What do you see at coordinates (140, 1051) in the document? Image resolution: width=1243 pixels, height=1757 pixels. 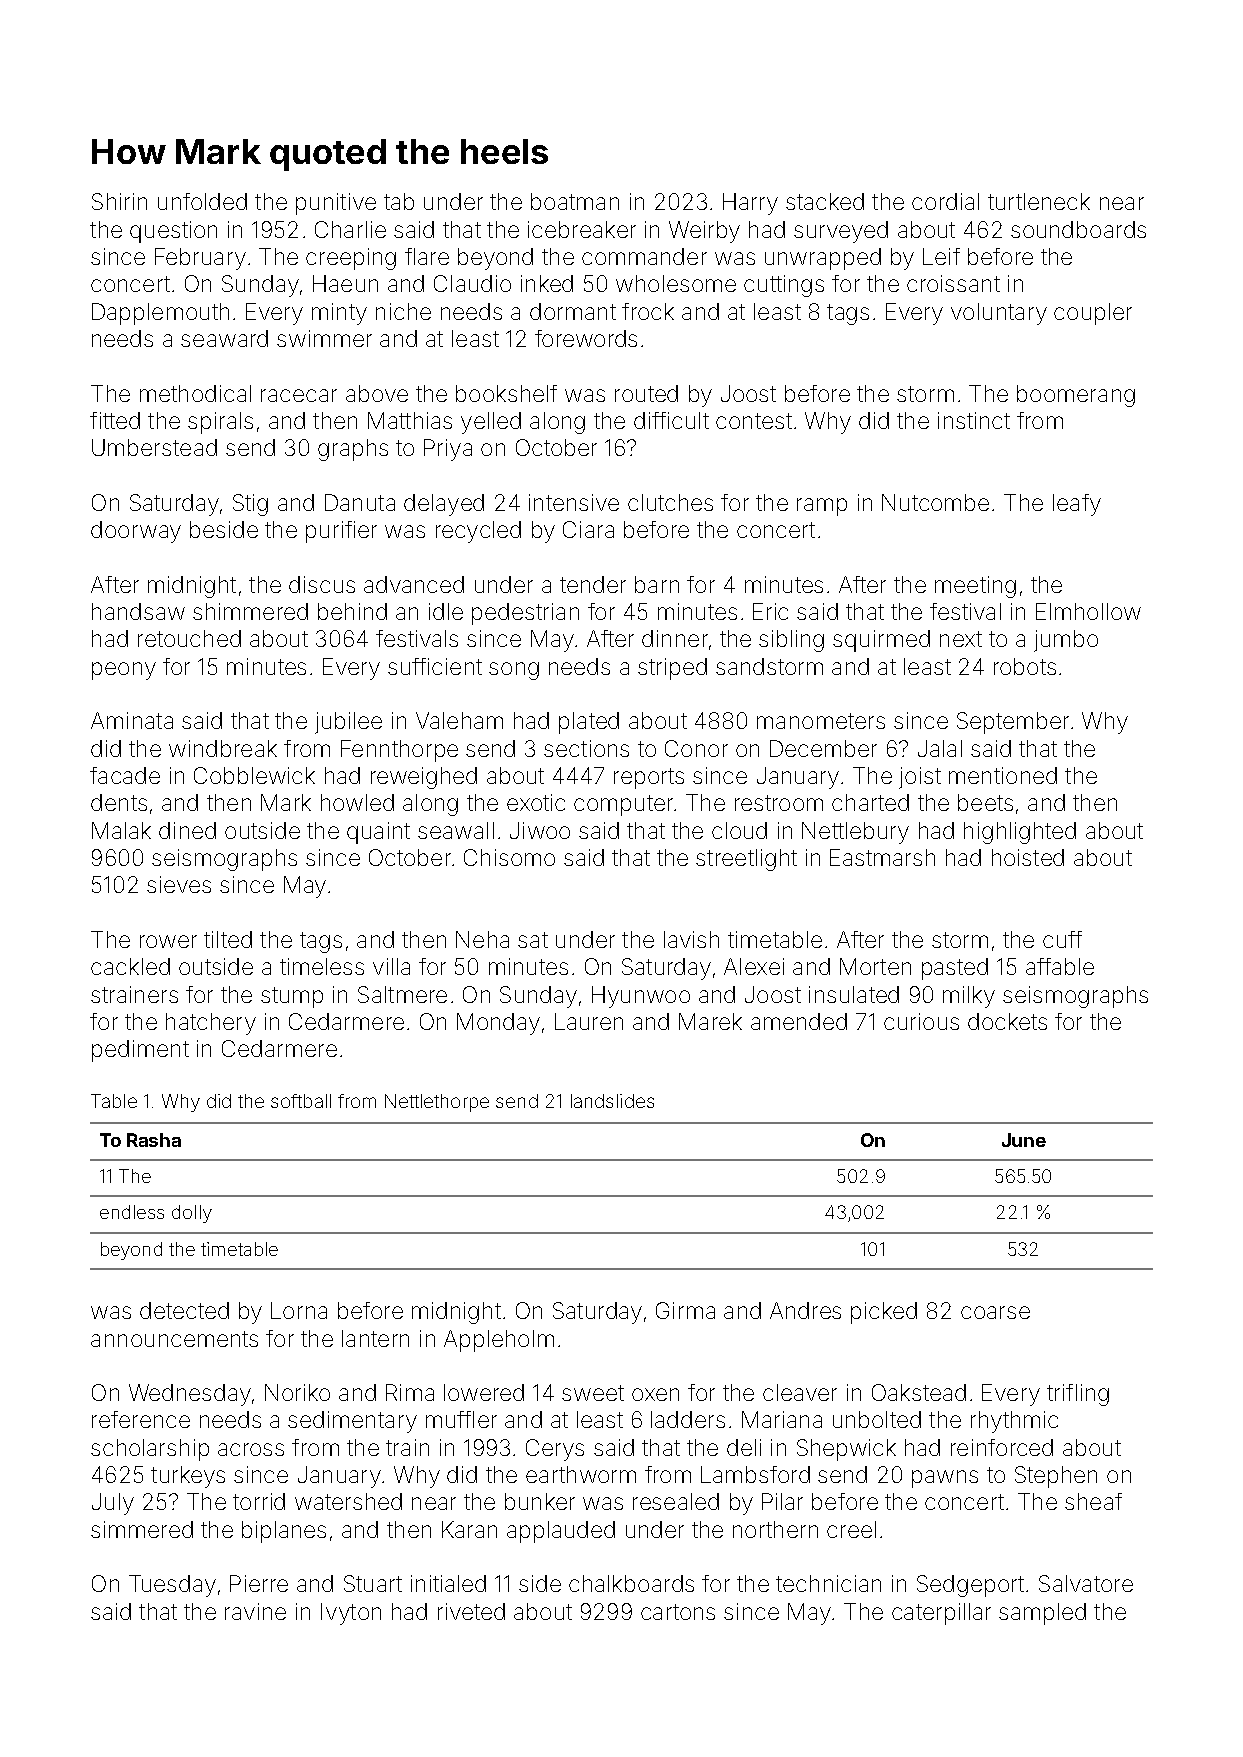 I see `pediment` at bounding box center [140, 1051].
